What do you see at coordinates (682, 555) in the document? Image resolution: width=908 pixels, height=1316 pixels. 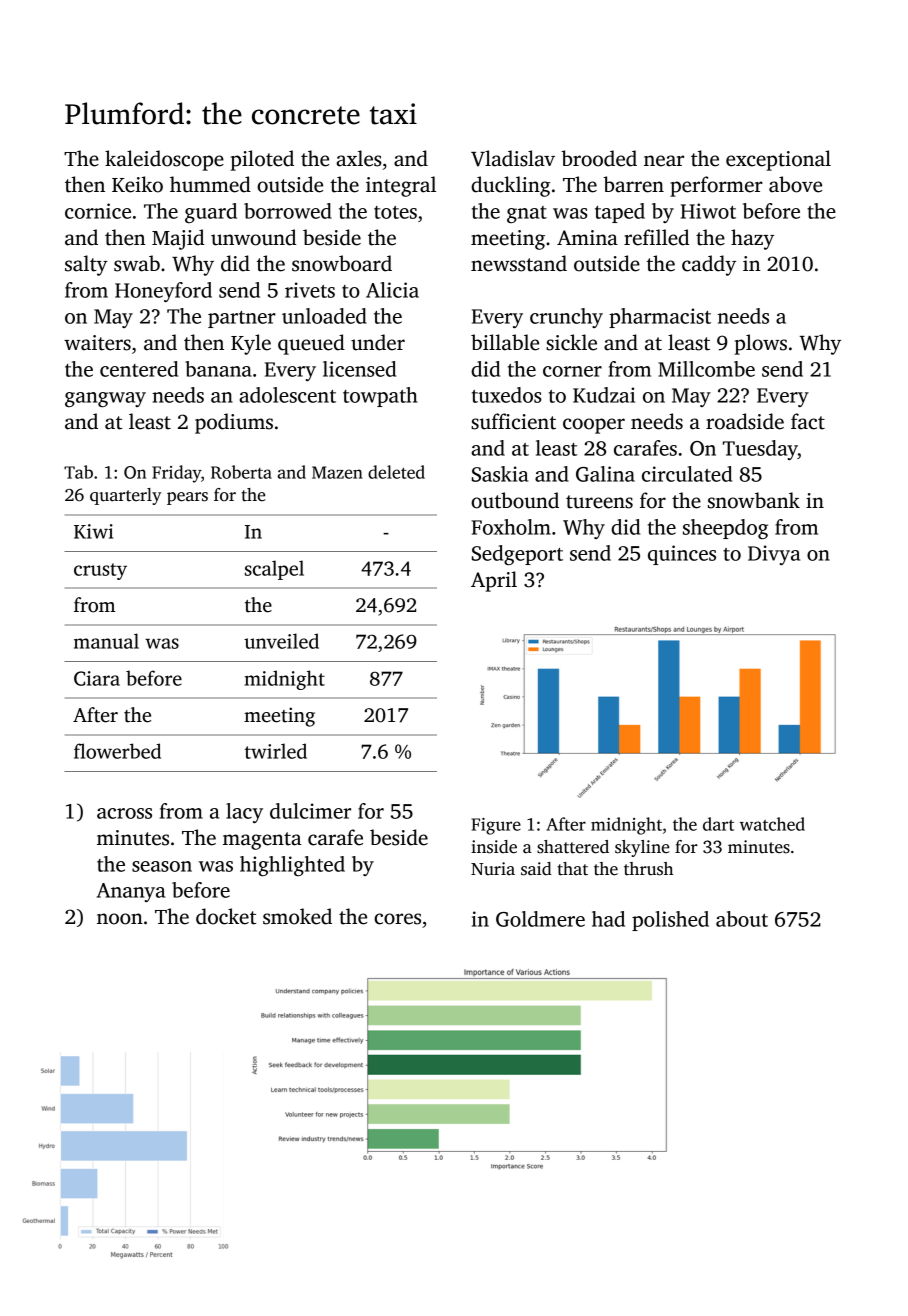 I see `quinces` at bounding box center [682, 555].
